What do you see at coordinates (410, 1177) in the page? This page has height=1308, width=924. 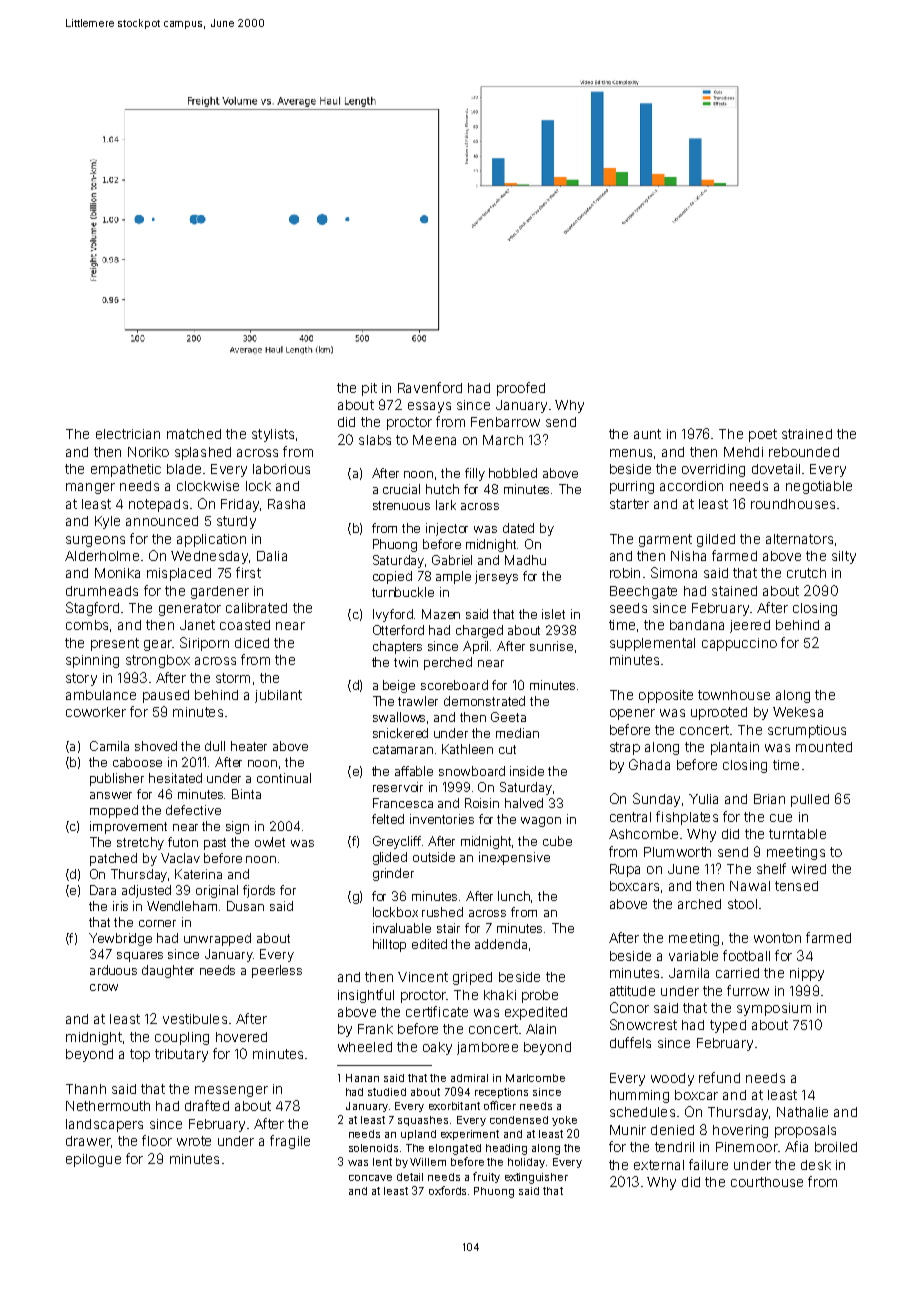 I see `detail` at bounding box center [410, 1177].
